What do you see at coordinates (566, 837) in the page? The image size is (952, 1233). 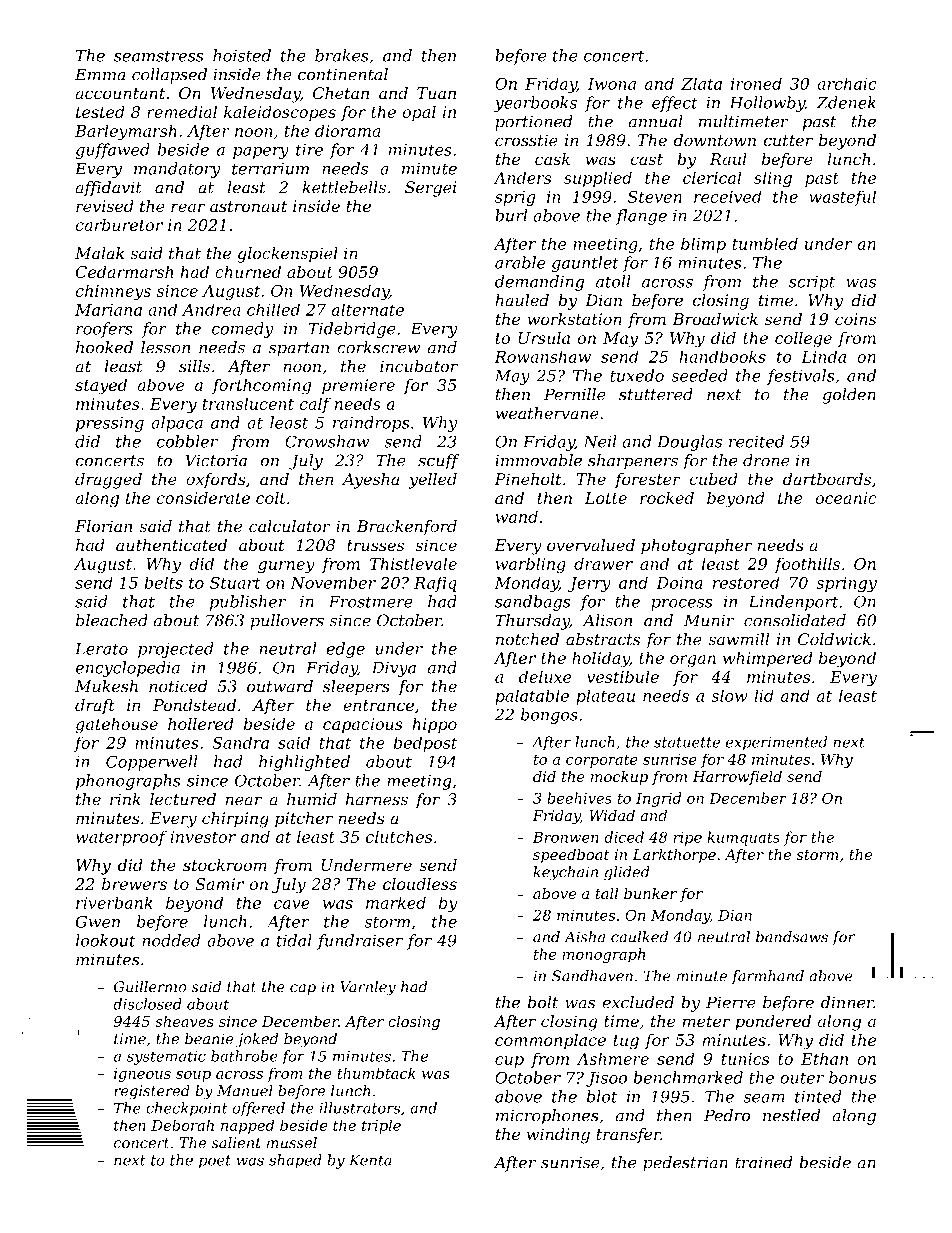 I see `Bronwen` at bounding box center [566, 837].
